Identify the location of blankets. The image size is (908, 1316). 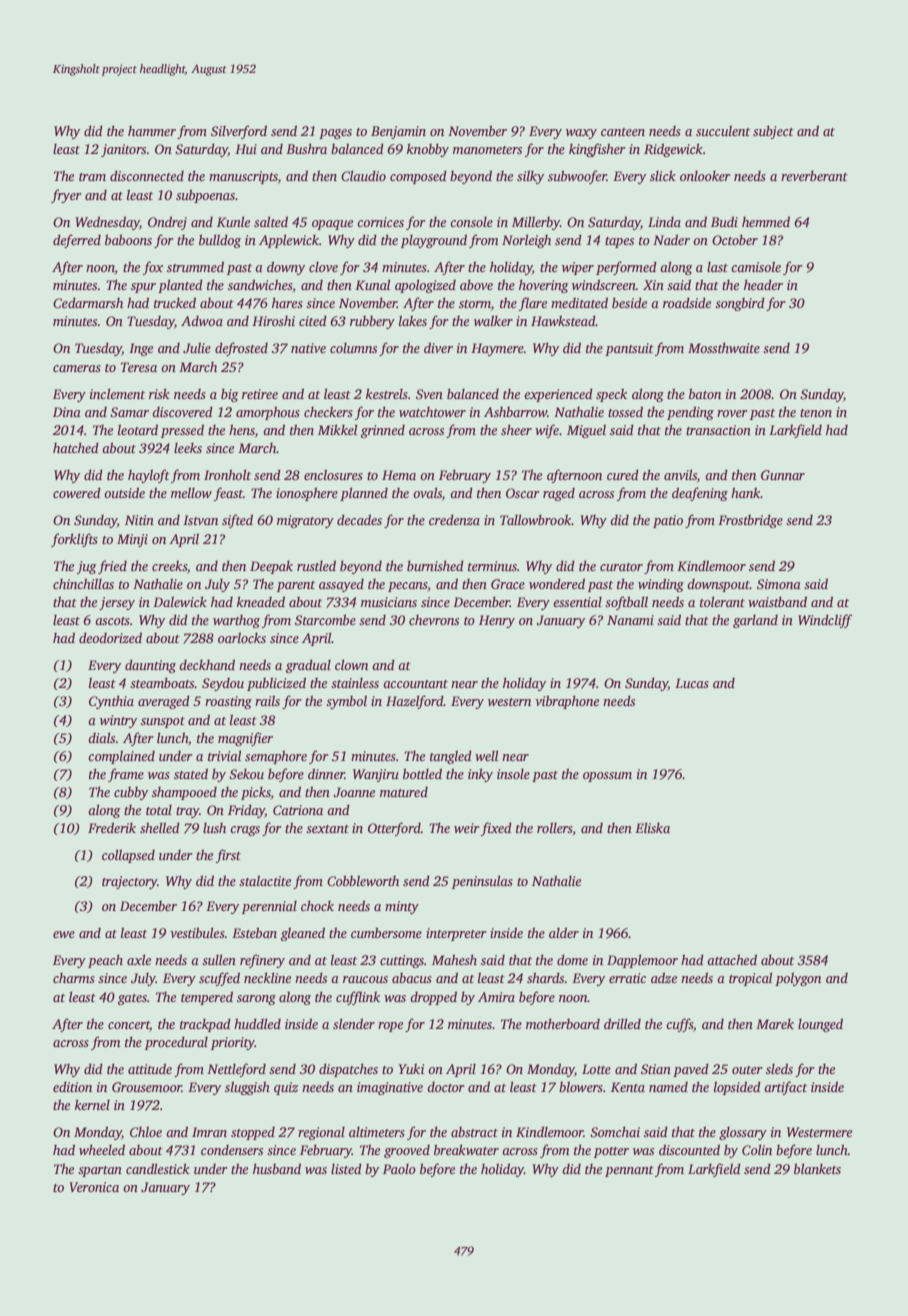
(817, 1168).
